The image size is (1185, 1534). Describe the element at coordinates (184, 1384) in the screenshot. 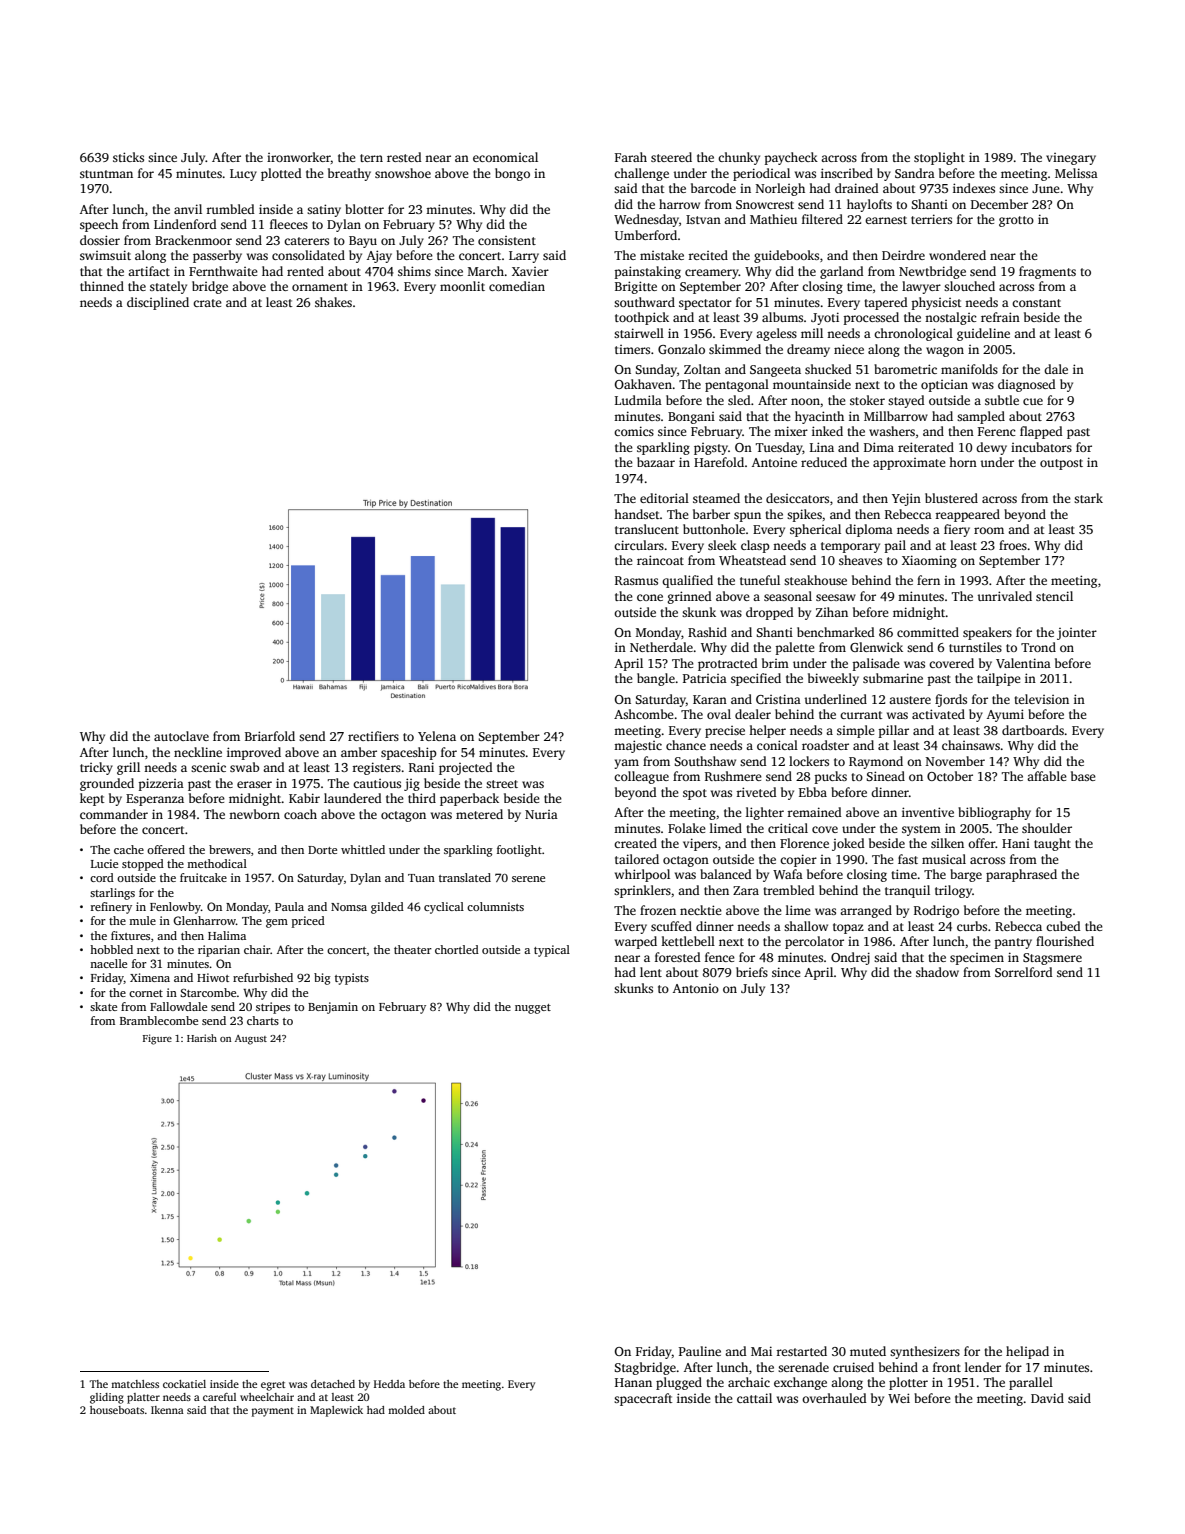

I see `cockatiel` at that location.
